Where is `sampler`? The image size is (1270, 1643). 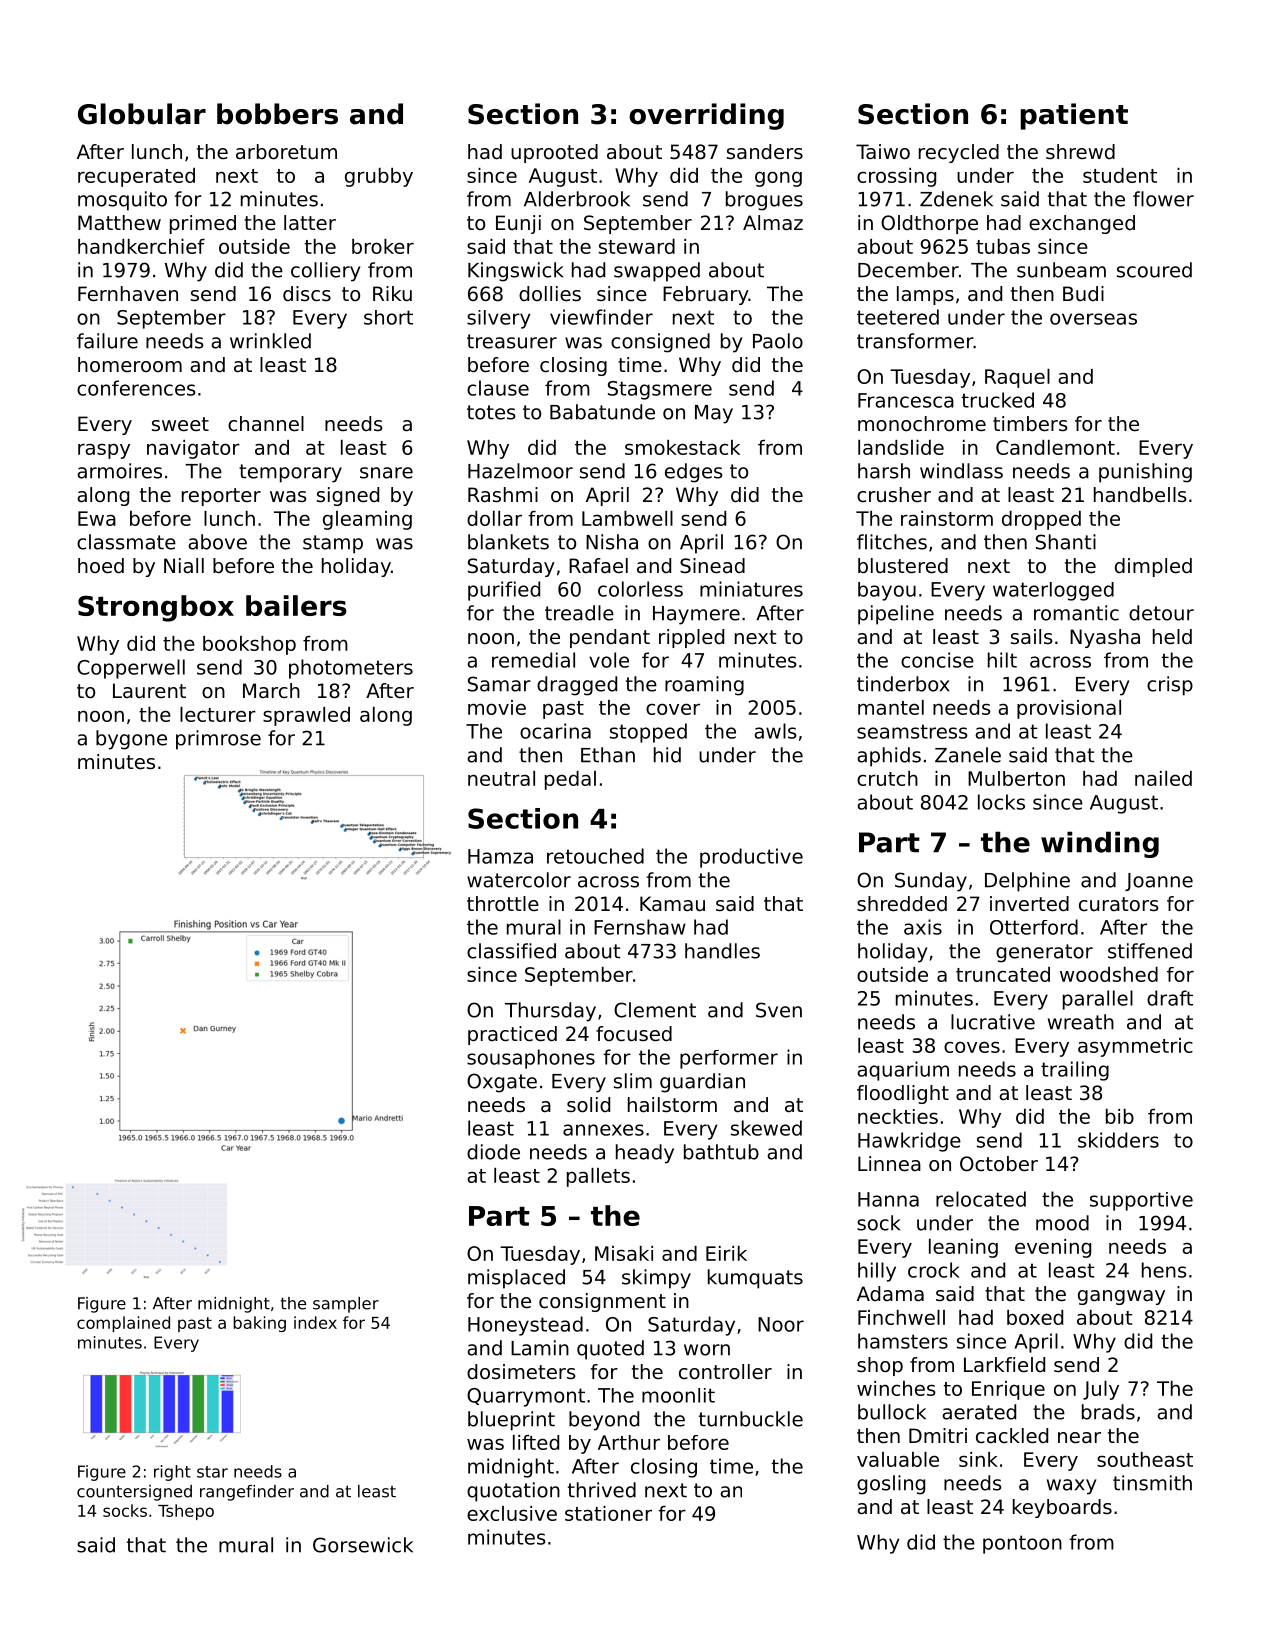 sampler is located at coordinates (346, 1305).
